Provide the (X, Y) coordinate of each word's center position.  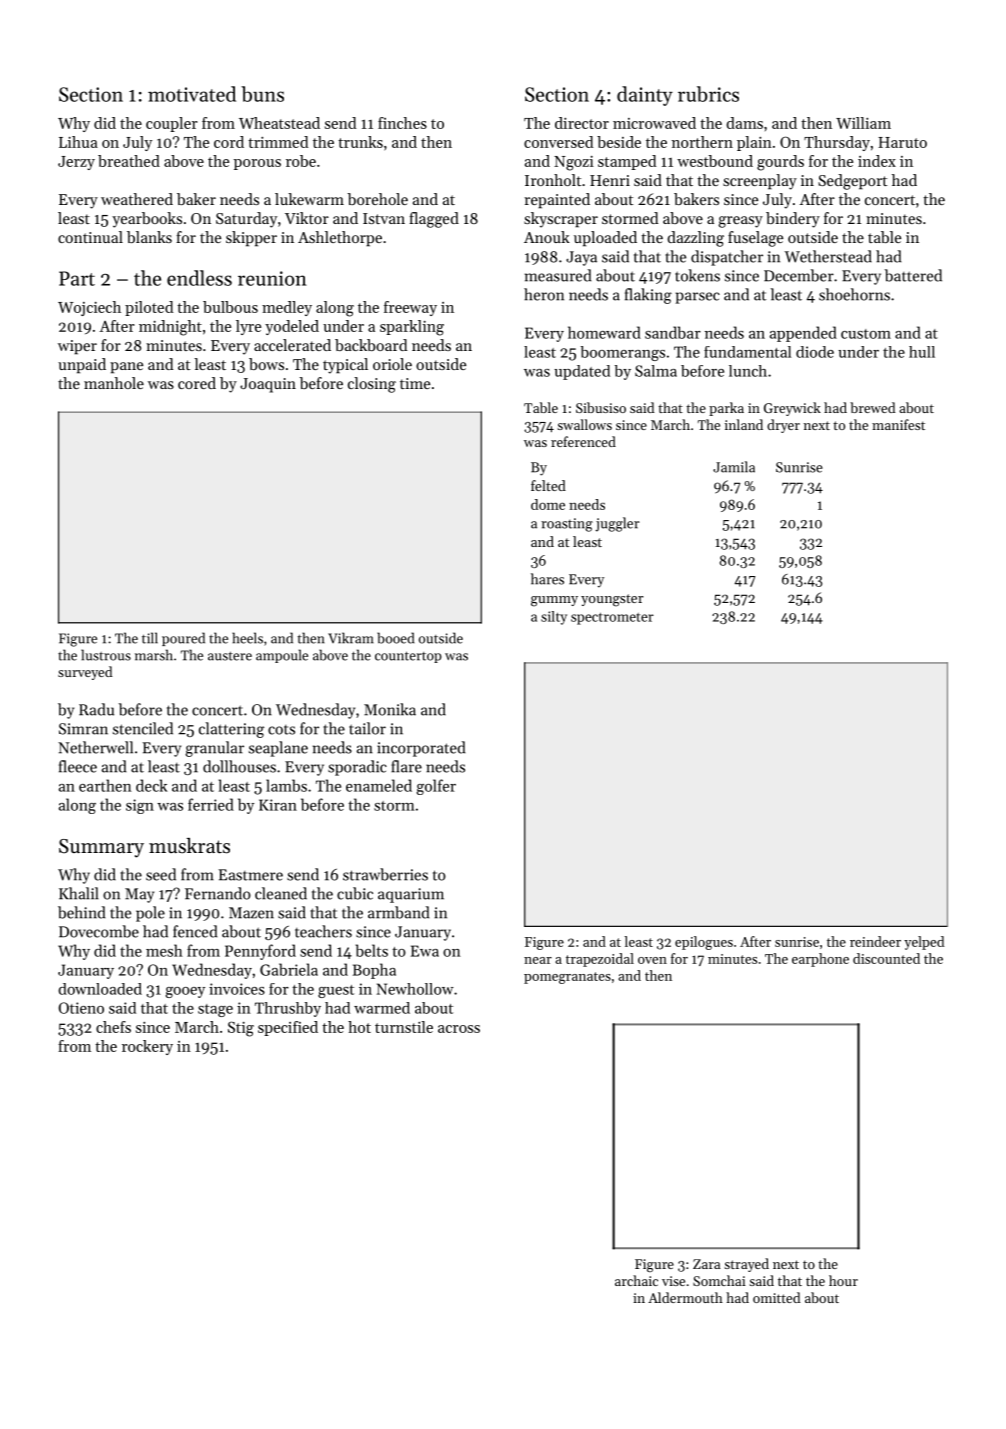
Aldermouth (685, 1297)
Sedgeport (852, 182)
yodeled (292, 327)
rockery (147, 1047)
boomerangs (623, 353)
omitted (776, 1297)
